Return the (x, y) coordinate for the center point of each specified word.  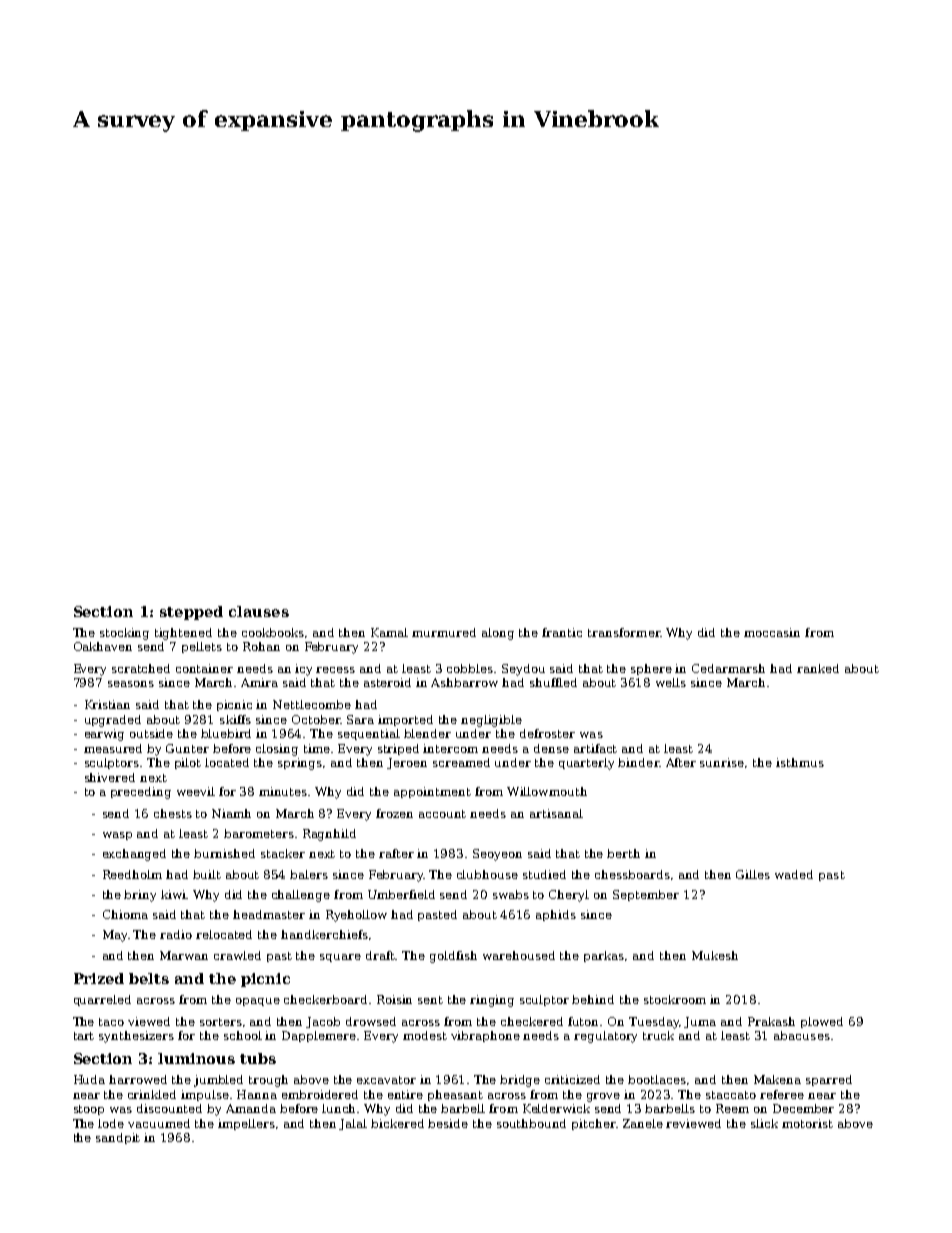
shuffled (553, 682)
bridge (520, 1081)
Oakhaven (103, 646)
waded (794, 874)
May (115, 936)
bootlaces (657, 1079)
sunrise (722, 762)
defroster (547, 733)
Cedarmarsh (728, 668)
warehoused (519, 955)
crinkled (152, 1094)
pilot (188, 763)
